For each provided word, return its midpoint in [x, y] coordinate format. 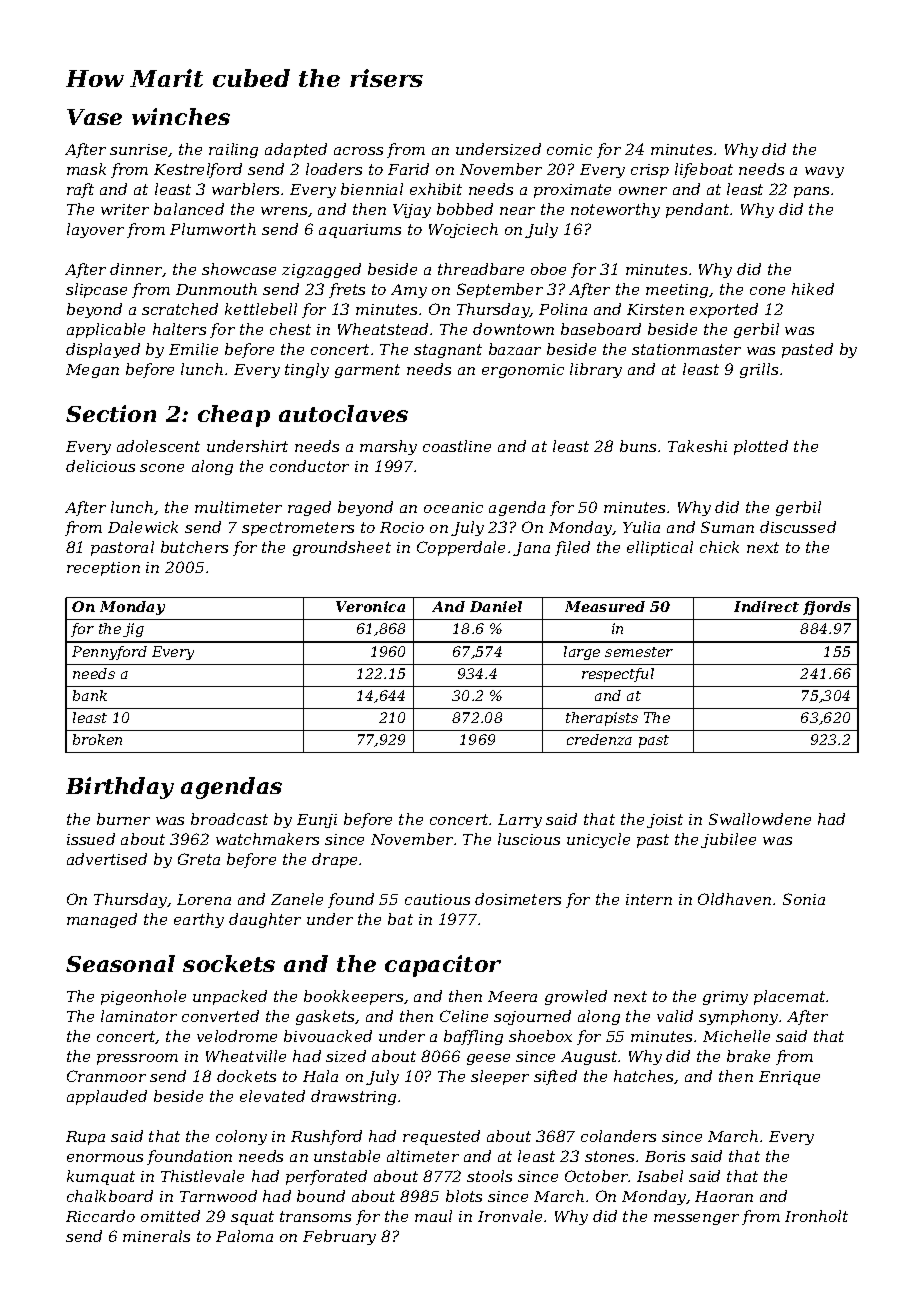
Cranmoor [106, 1076]
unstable [347, 1156]
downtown [513, 329]
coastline [457, 446]
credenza [599, 739]
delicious [100, 466]
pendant [697, 210]
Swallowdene [760, 819]
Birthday [120, 788]
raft [80, 190]
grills [759, 370]
